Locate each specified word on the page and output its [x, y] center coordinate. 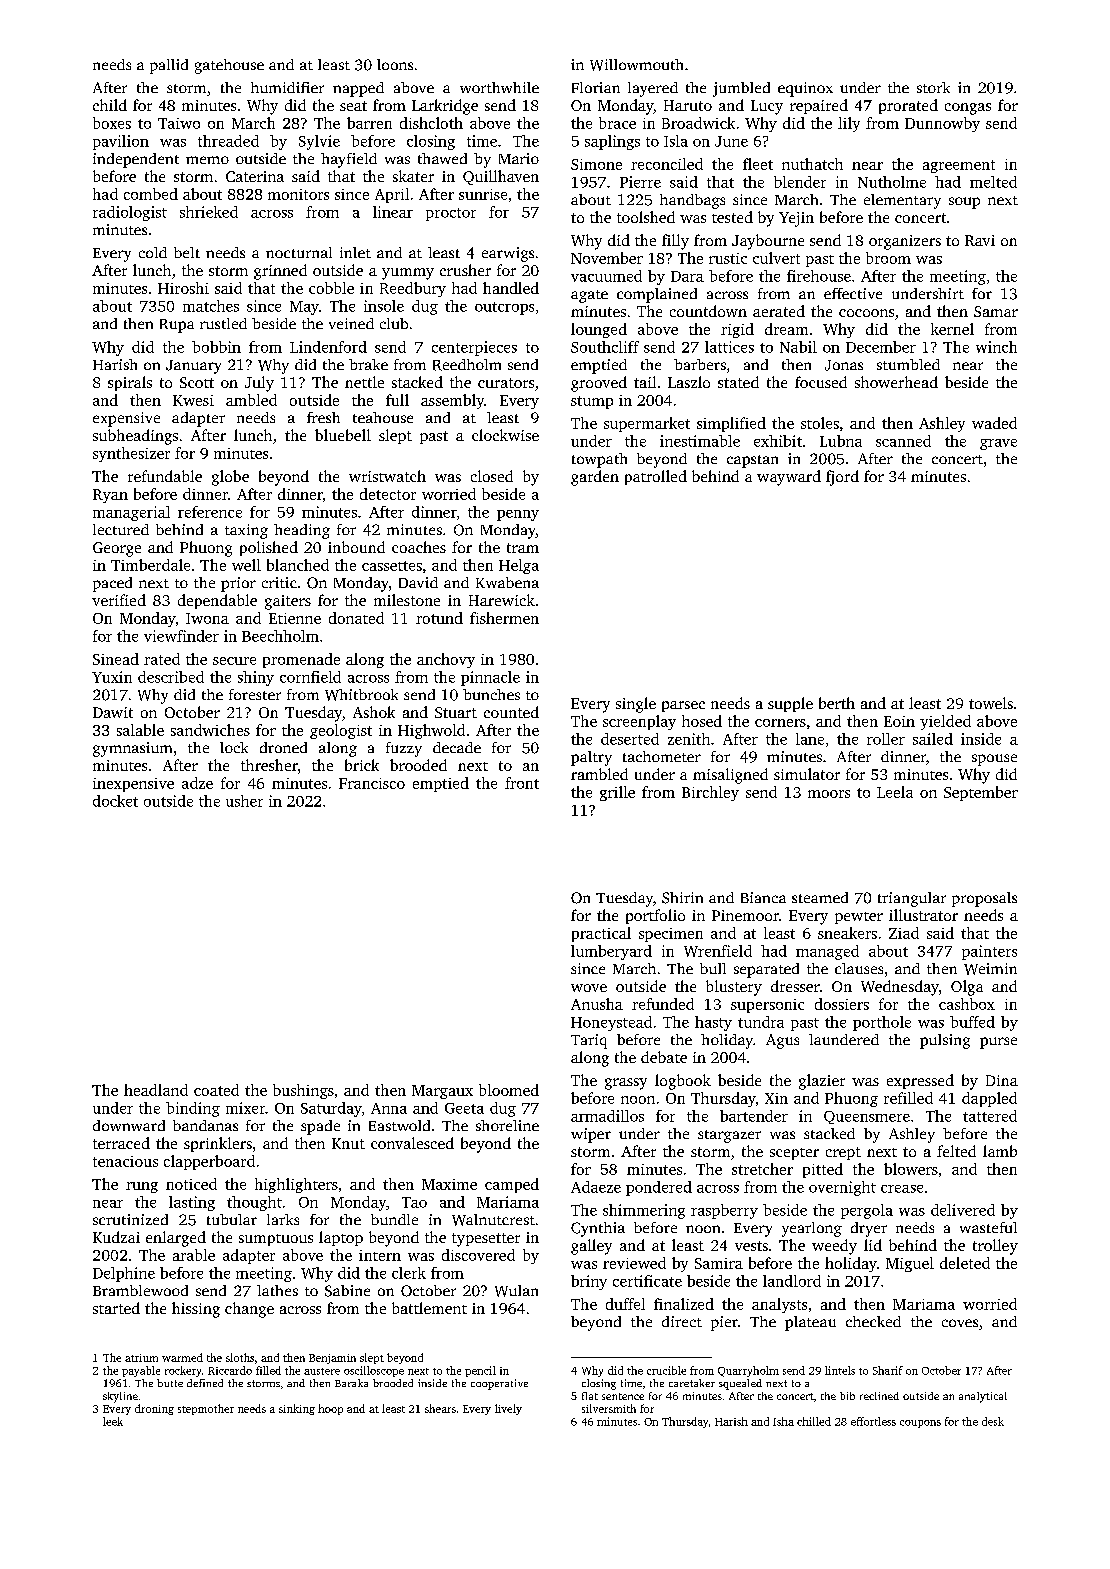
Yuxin [112, 677]
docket [115, 801]
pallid [169, 66]
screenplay [639, 722]
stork [933, 87]
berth [837, 703]
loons [395, 64]
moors [829, 794]
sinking [297, 1409]
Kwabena [507, 582]
